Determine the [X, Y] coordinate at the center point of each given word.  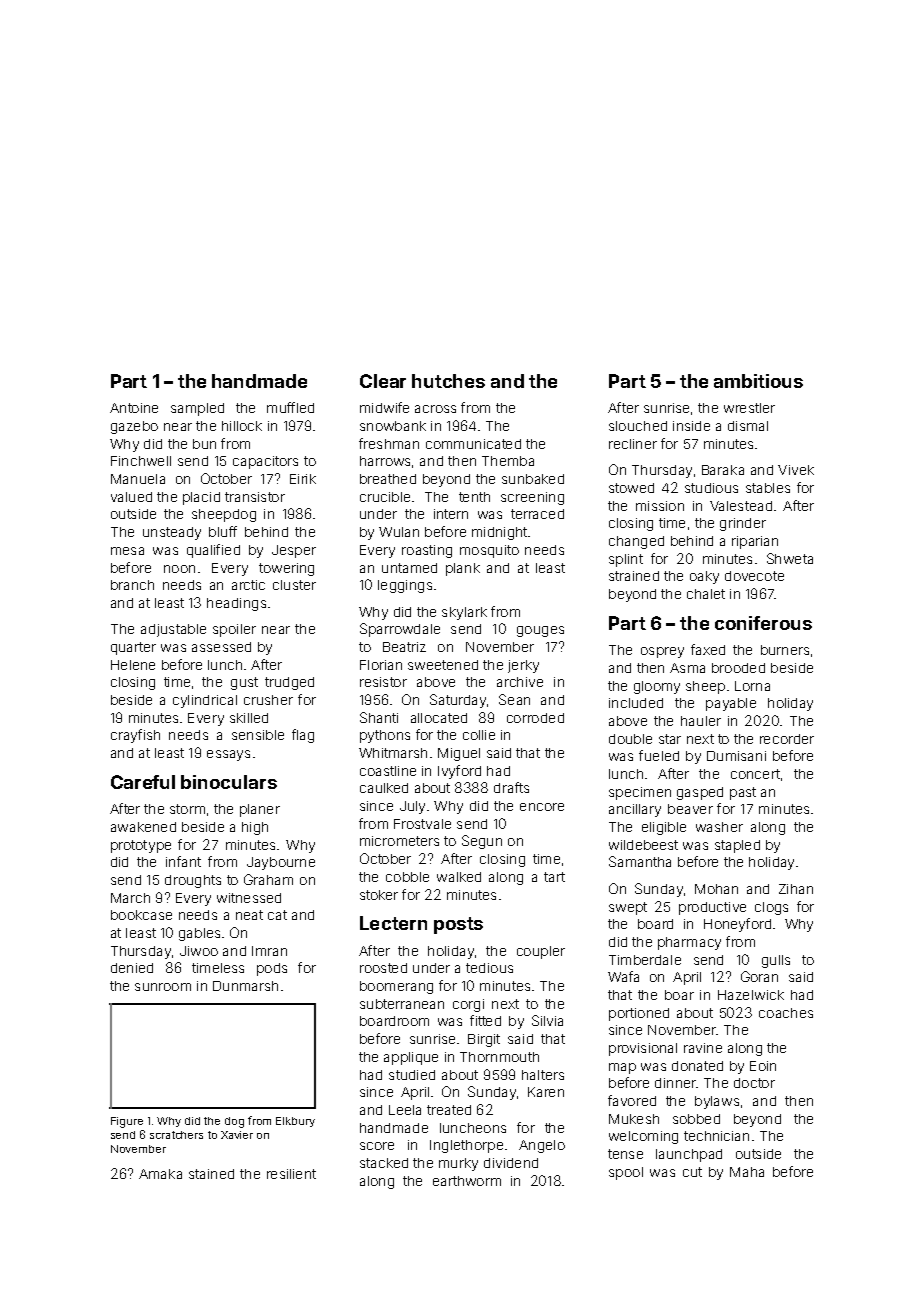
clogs [771, 908]
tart [554, 877]
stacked [384, 1163]
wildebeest [643, 845]
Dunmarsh [245, 986]
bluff [223, 531]
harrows [385, 461]
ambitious [758, 381]
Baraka [723, 470]
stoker [379, 895]
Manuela [138, 479]
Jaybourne [281, 863]
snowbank [393, 426]
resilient [291, 1174]
